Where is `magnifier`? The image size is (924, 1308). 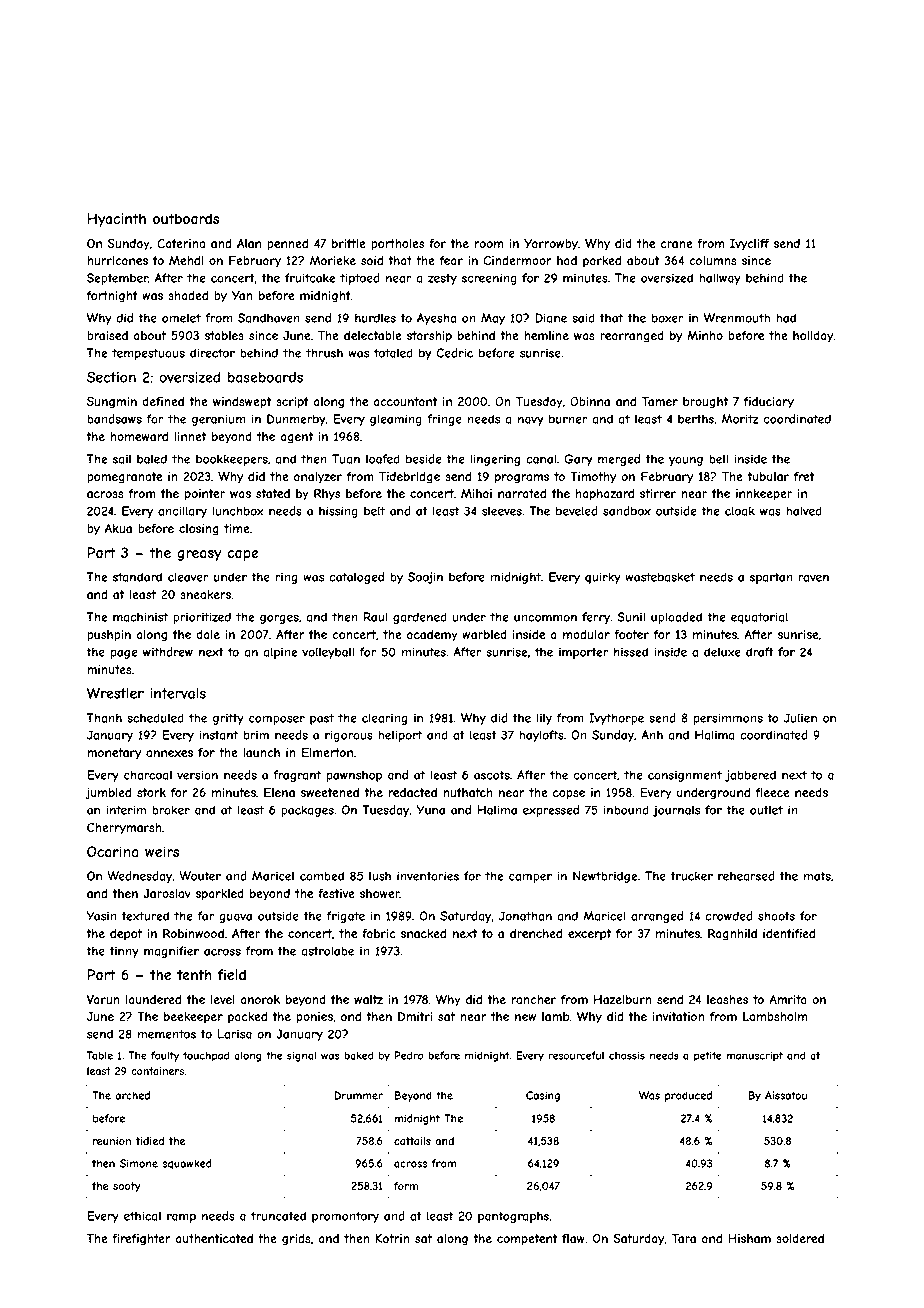 magnifier is located at coordinates (171, 952).
